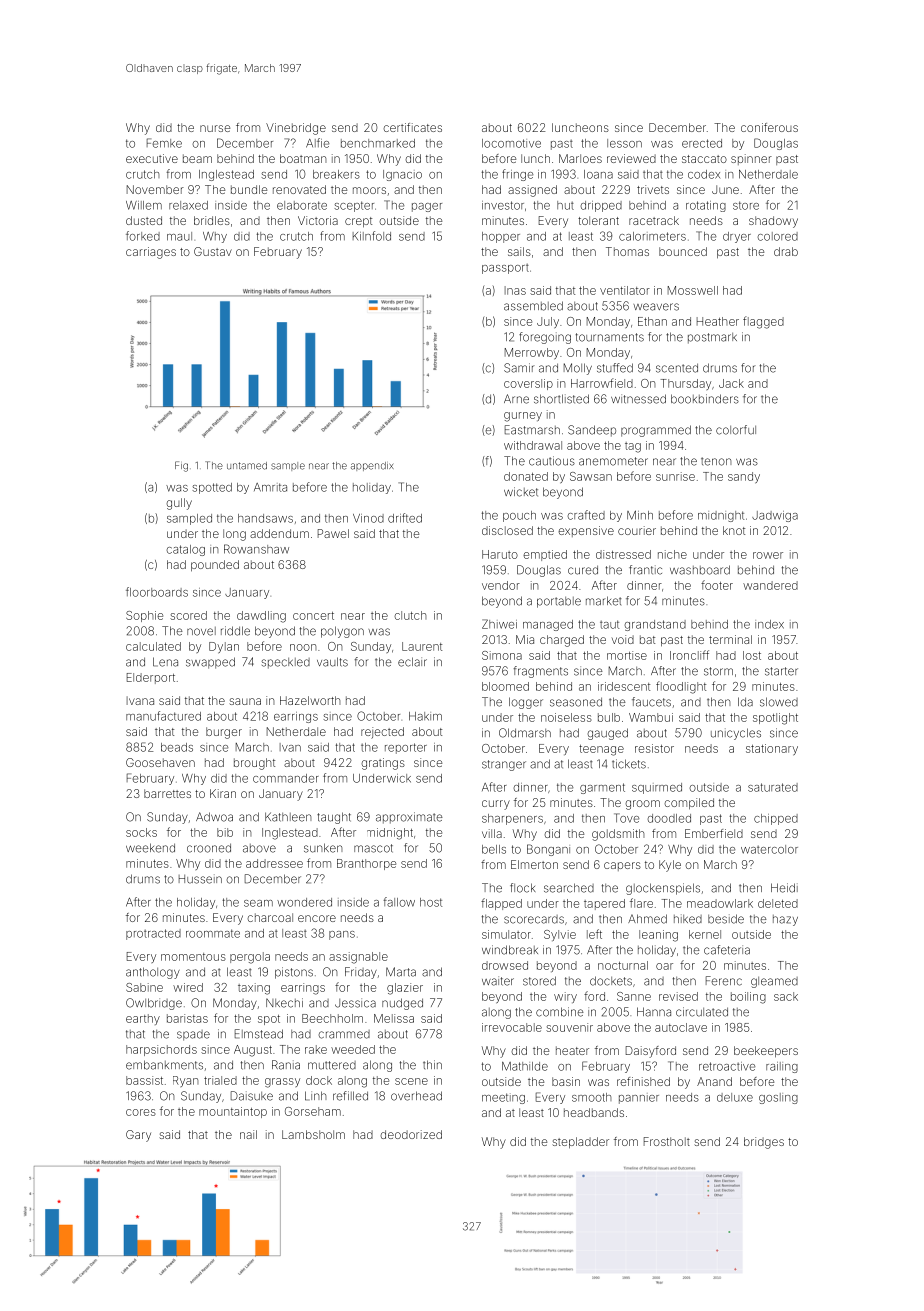 Image resolution: width=924 pixels, height=1311 pixels. What do you see at coordinates (425, 716) in the screenshot?
I see `Hakim` at bounding box center [425, 716].
